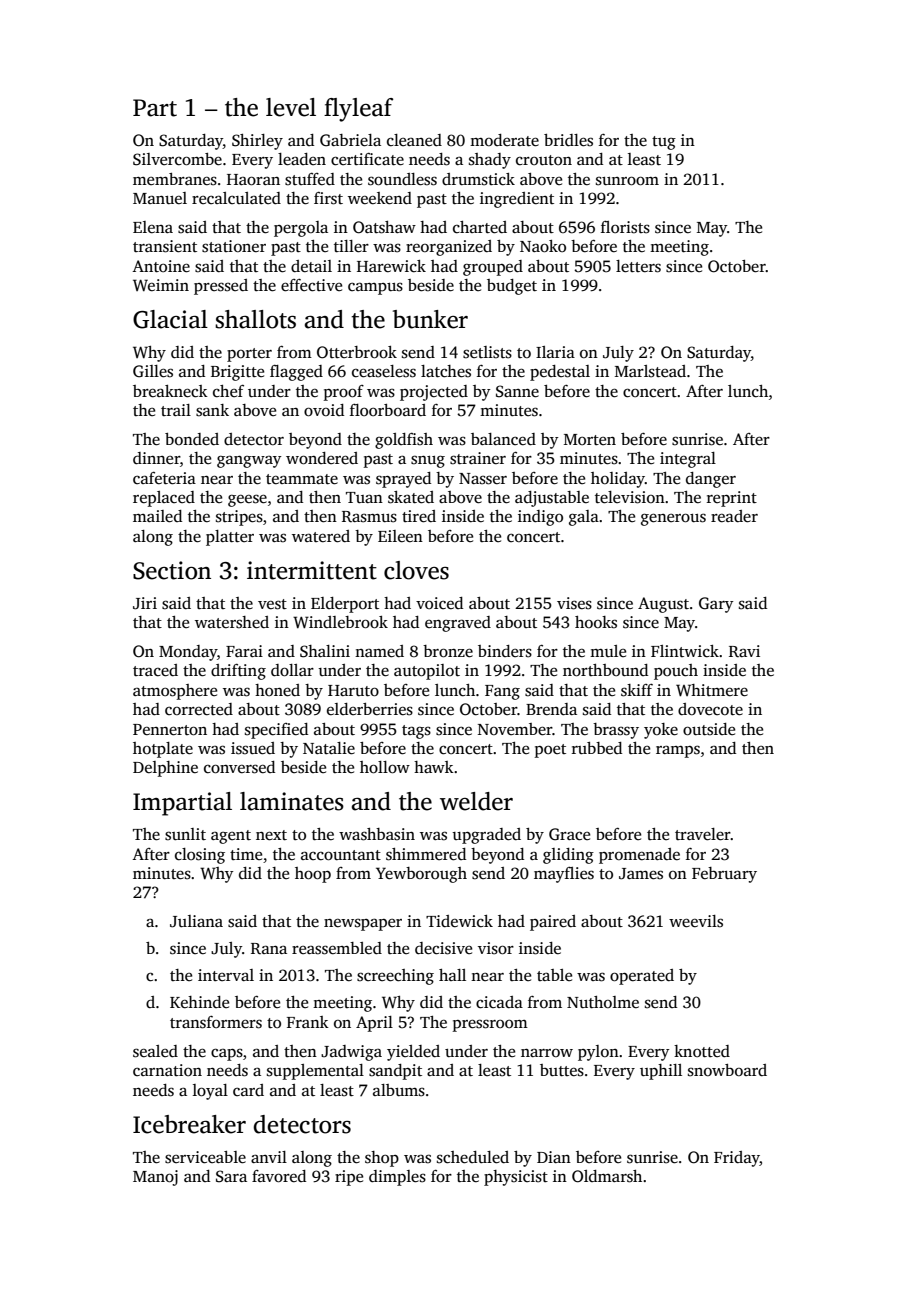 This page has width=908, height=1316. What do you see at coordinates (189, 1124) in the page?
I see `Icebreaker` at bounding box center [189, 1124].
